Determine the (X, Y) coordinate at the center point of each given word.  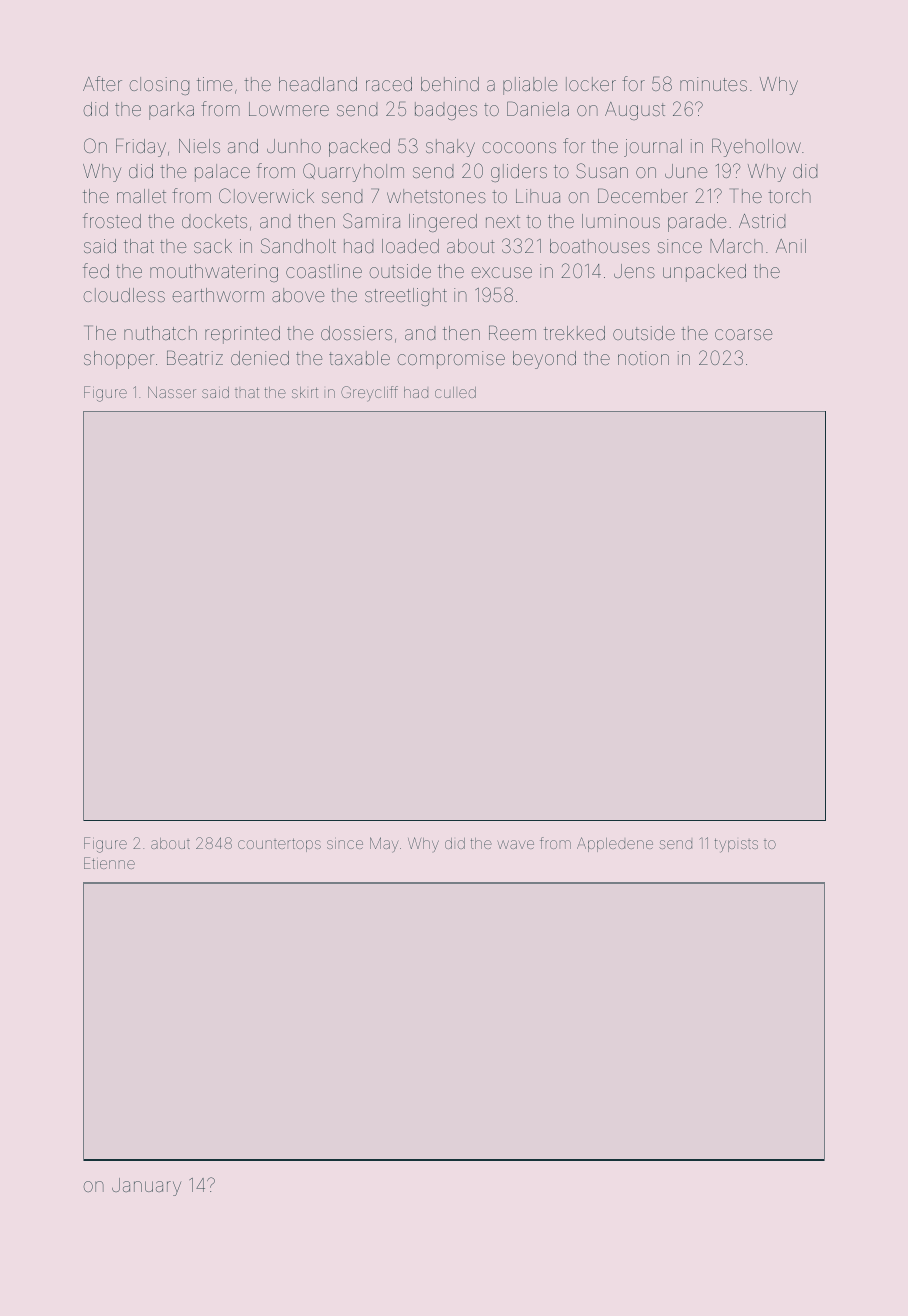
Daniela (538, 108)
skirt (305, 392)
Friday (141, 147)
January (146, 1187)
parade (697, 223)
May (384, 845)
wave (516, 844)
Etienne (109, 863)
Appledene (615, 844)
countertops (279, 845)
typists (736, 845)
